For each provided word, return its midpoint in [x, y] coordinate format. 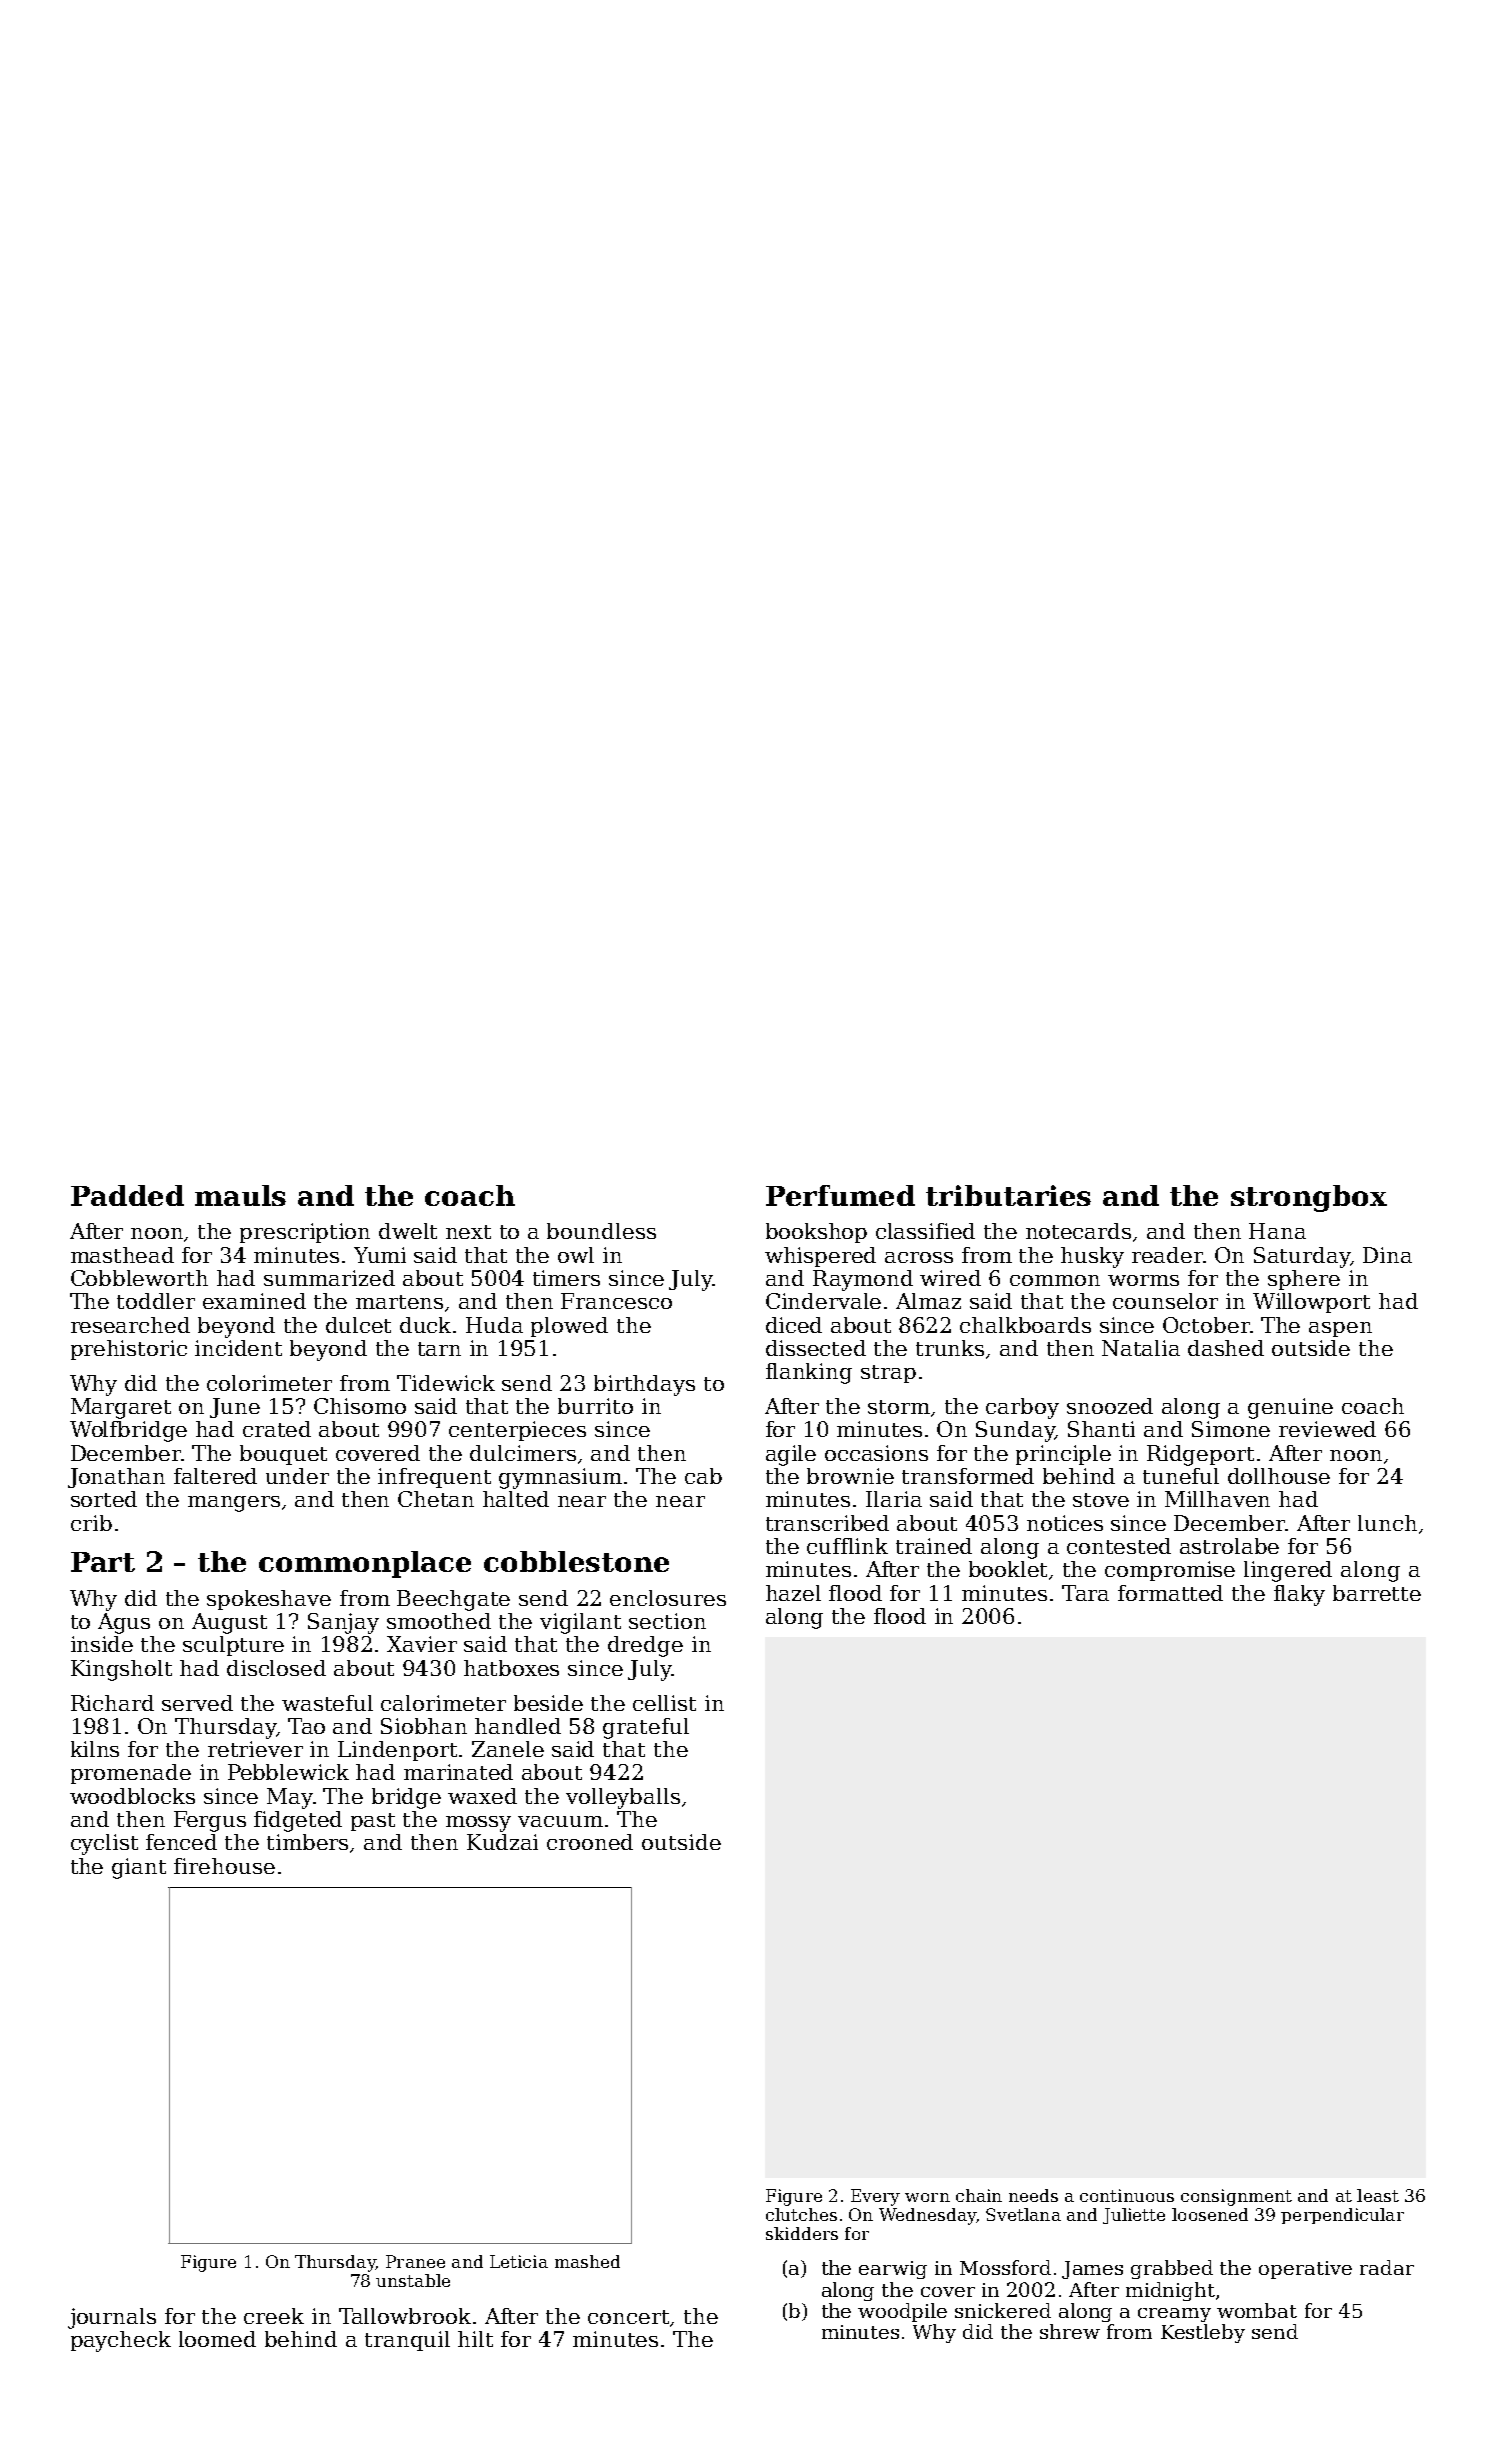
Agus [124, 1623]
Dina [1387, 1255]
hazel [793, 1593]
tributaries [1008, 1195]
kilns [95, 1749]
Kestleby [1203, 2333]
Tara [1085, 1593]
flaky [1299, 1595]
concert [628, 2317]
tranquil [407, 2341]
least [1378, 2195]
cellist [664, 1703]
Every [875, 2197]
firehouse [224, 1866]
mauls [240, 1195]
